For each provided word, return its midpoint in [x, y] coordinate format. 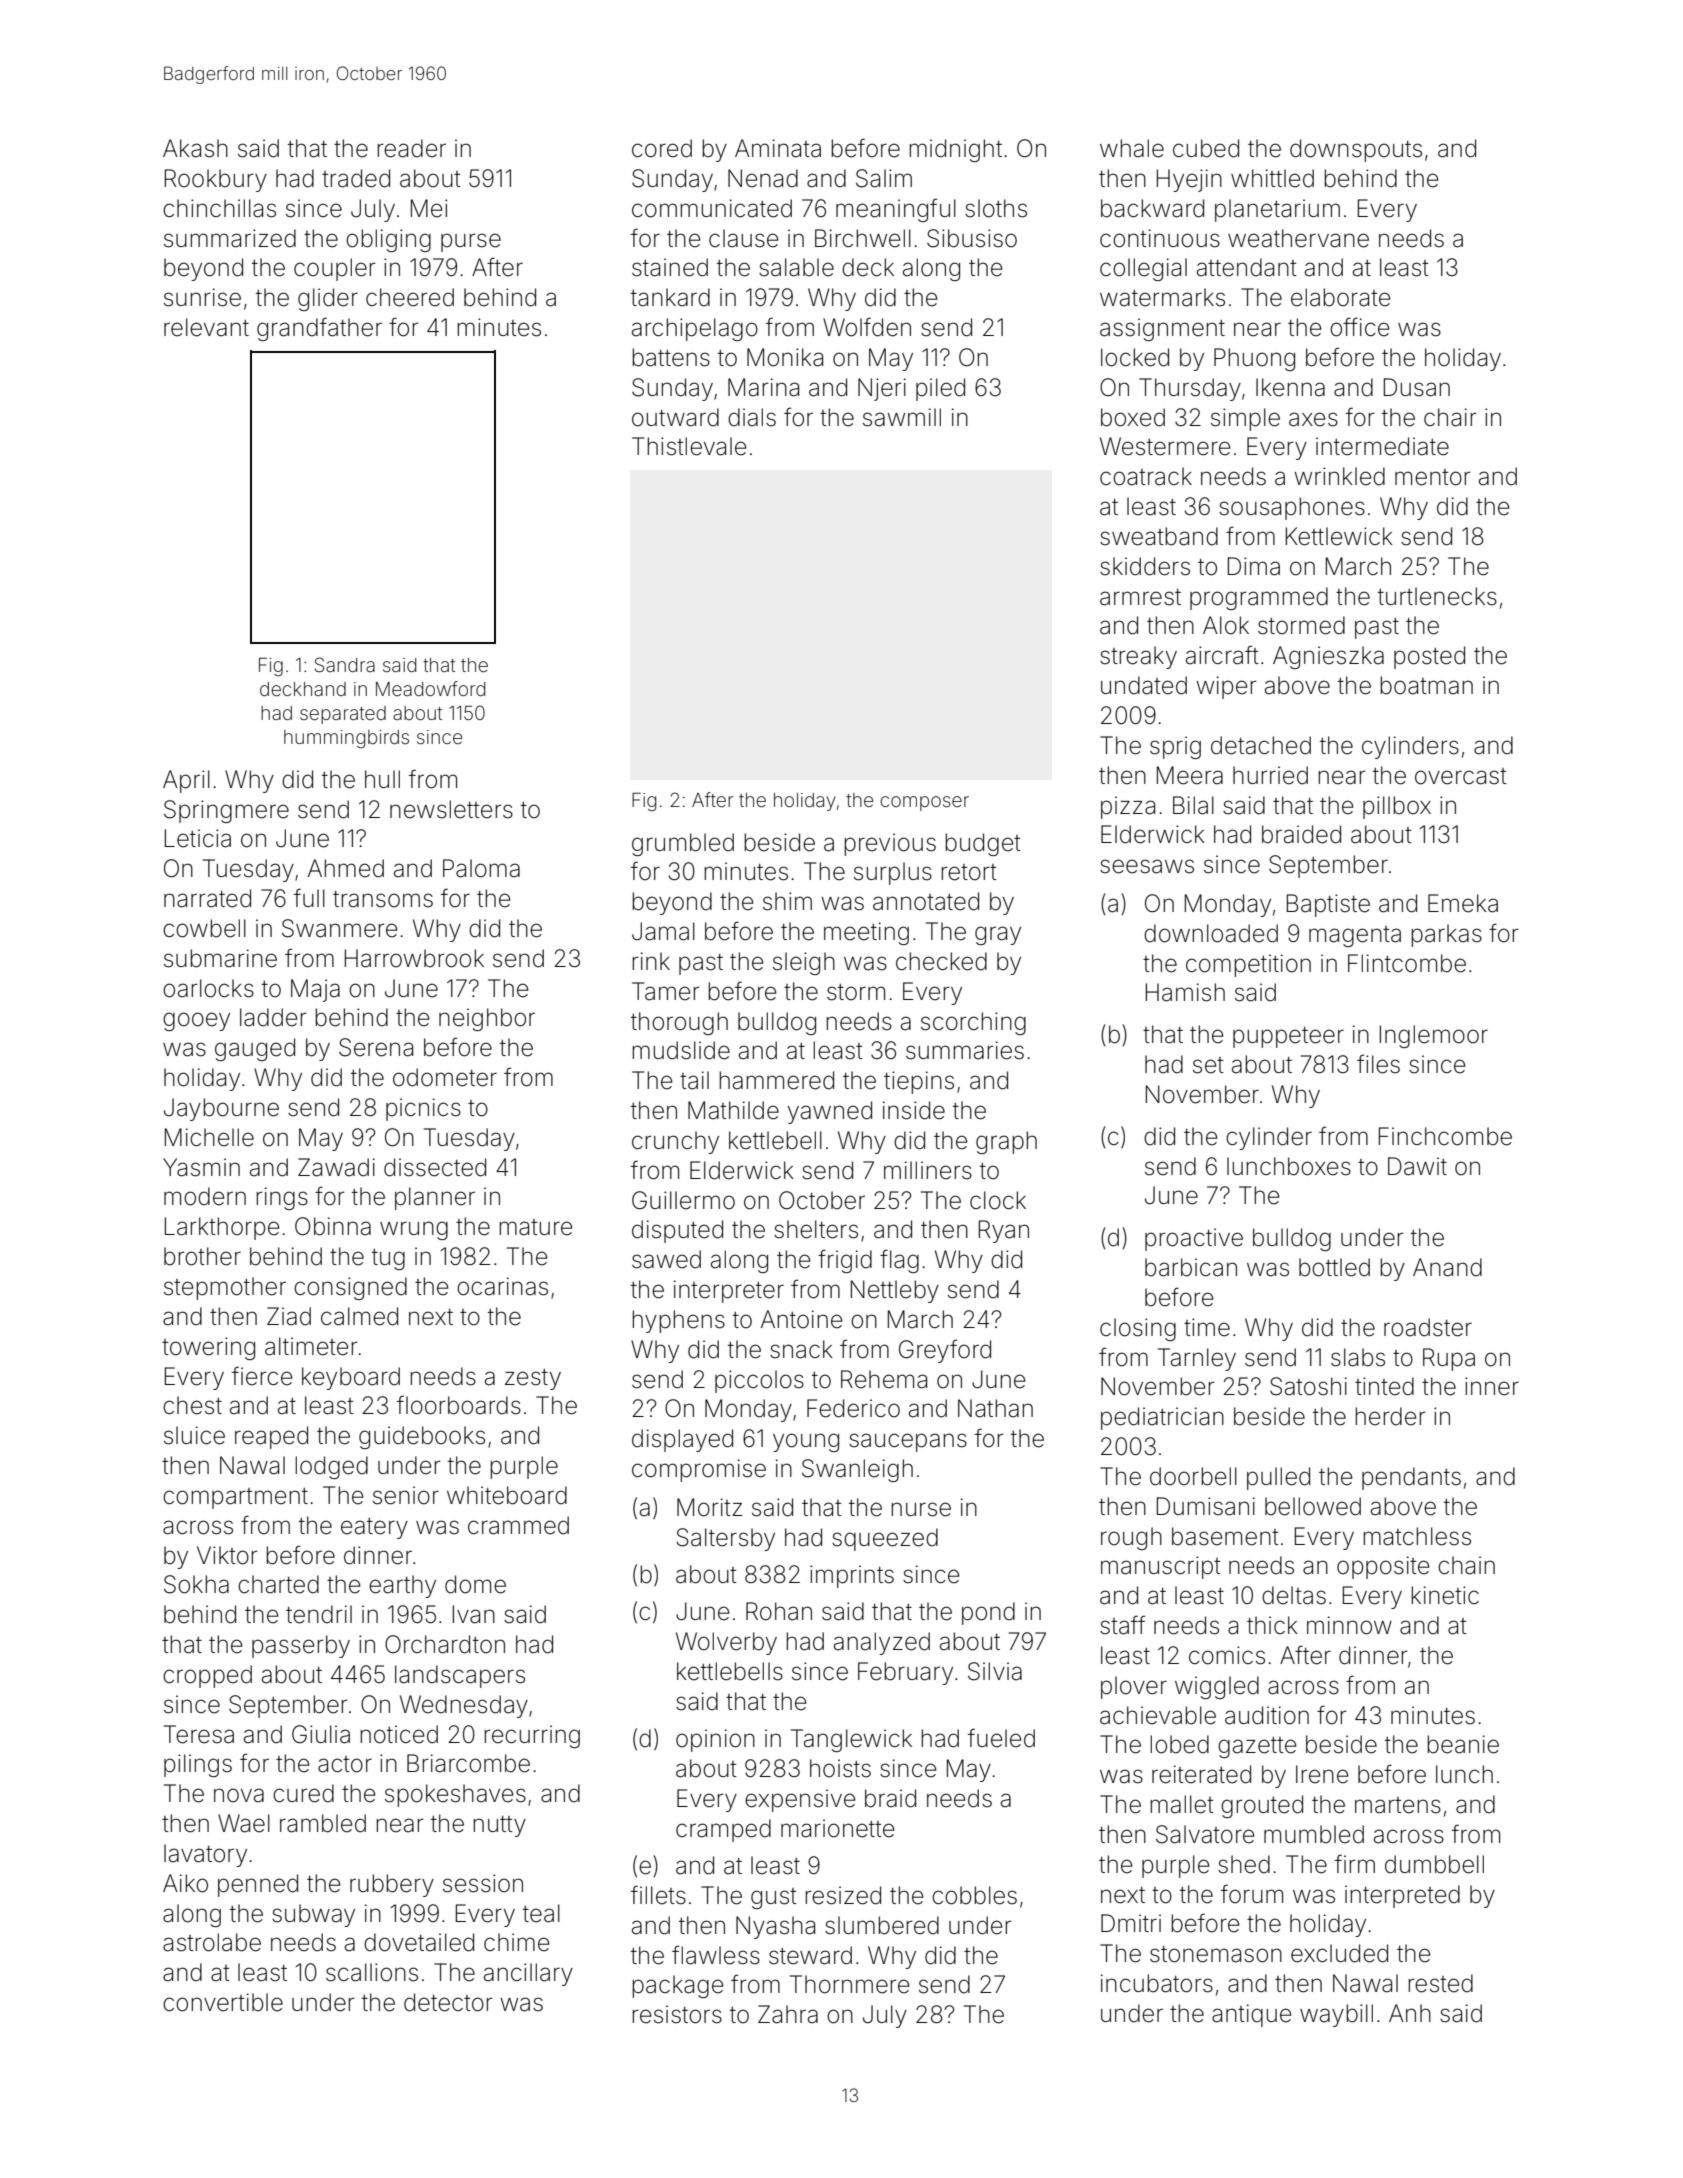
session [483, 1883]
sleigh [804, 963]
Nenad [763, 178]
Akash [195, 148]
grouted [1262, 1806]
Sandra [345, 664]
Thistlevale [689, 446]
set [1208, 1065]
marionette [837, 1828]
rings [282, 1198]
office [1359, 327]
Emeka [1463, 903]
